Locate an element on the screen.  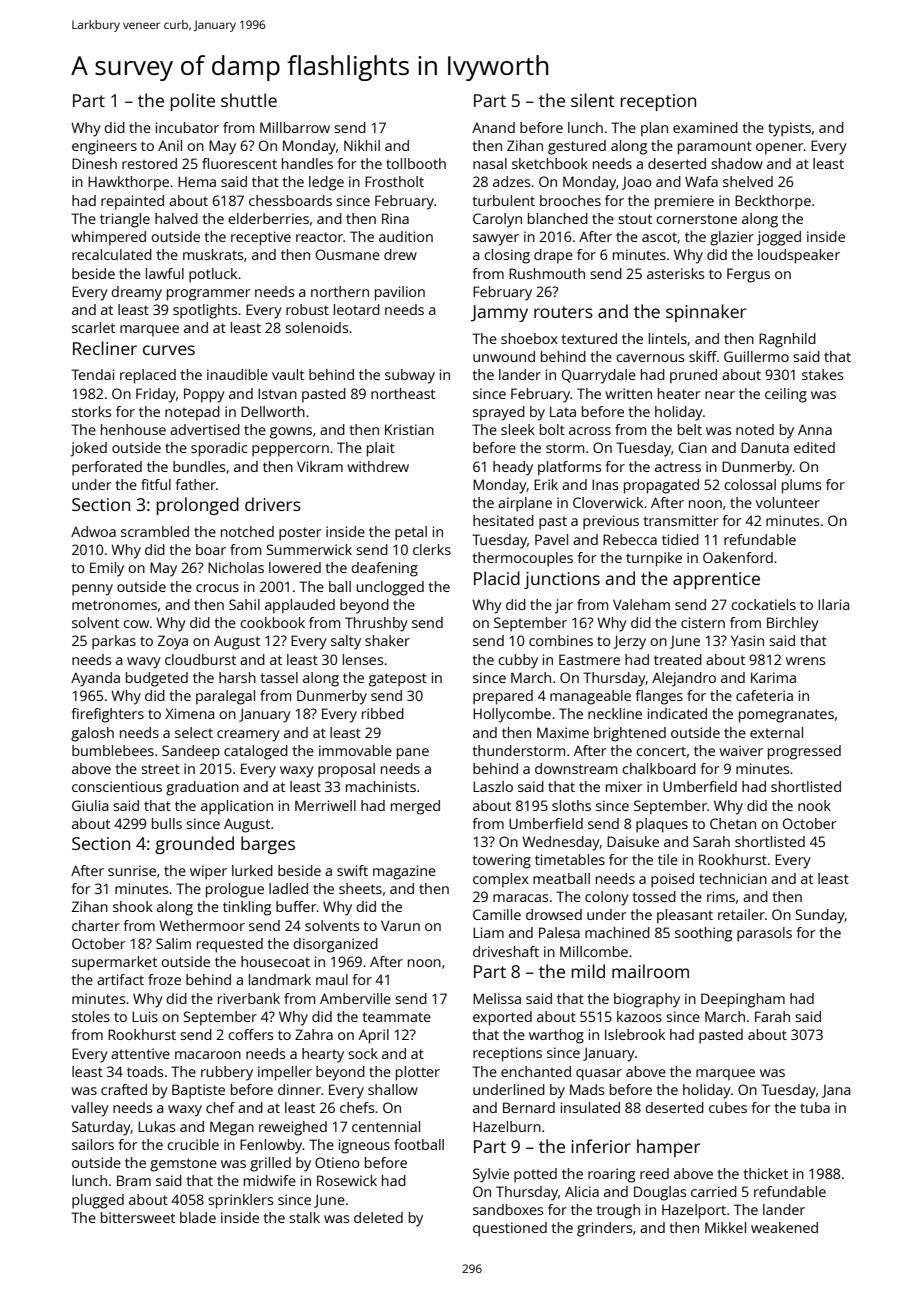
engineers is located at coordinates (104, 147).
